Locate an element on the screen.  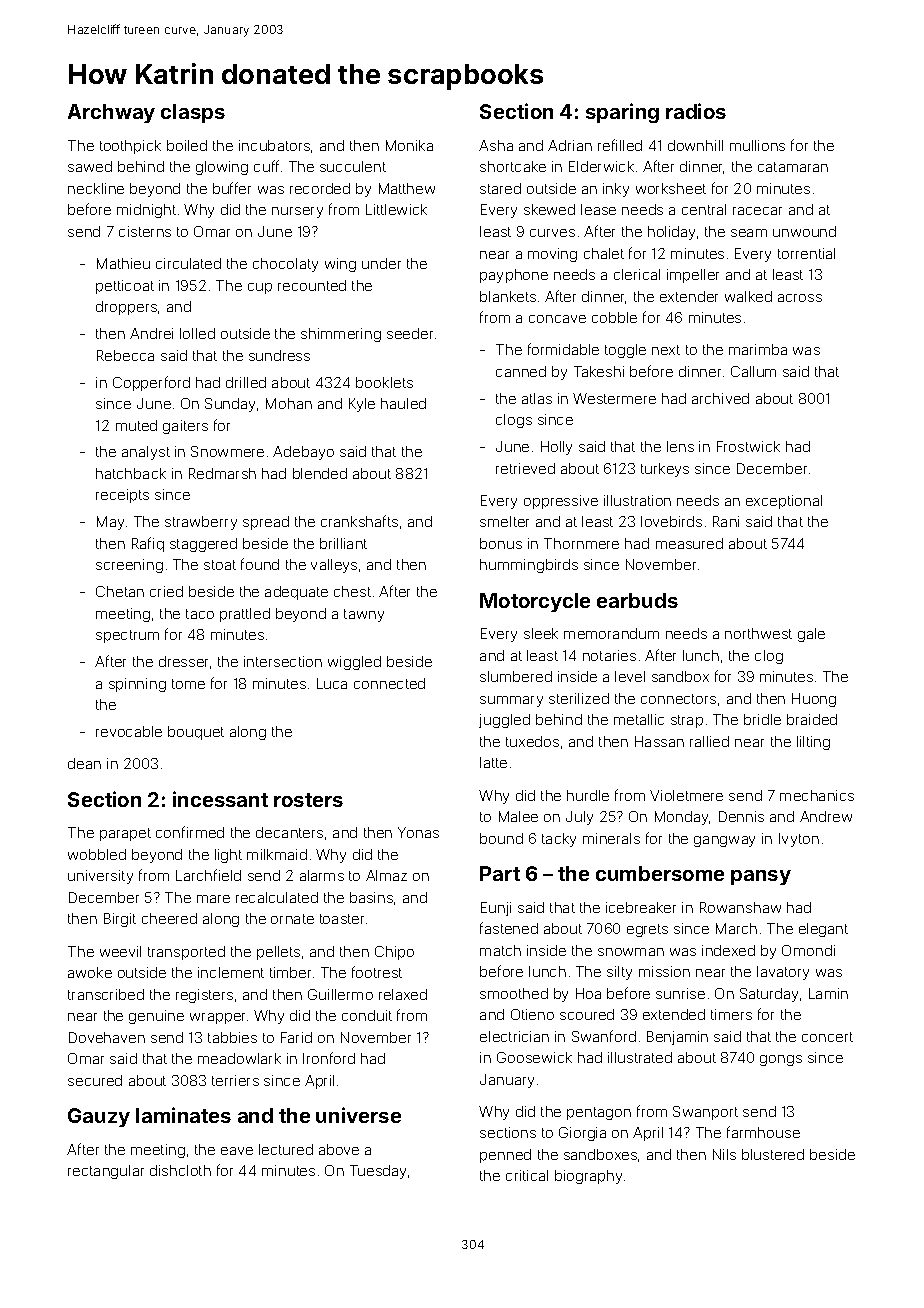
terriers is located at coordinates (235, 1080).
